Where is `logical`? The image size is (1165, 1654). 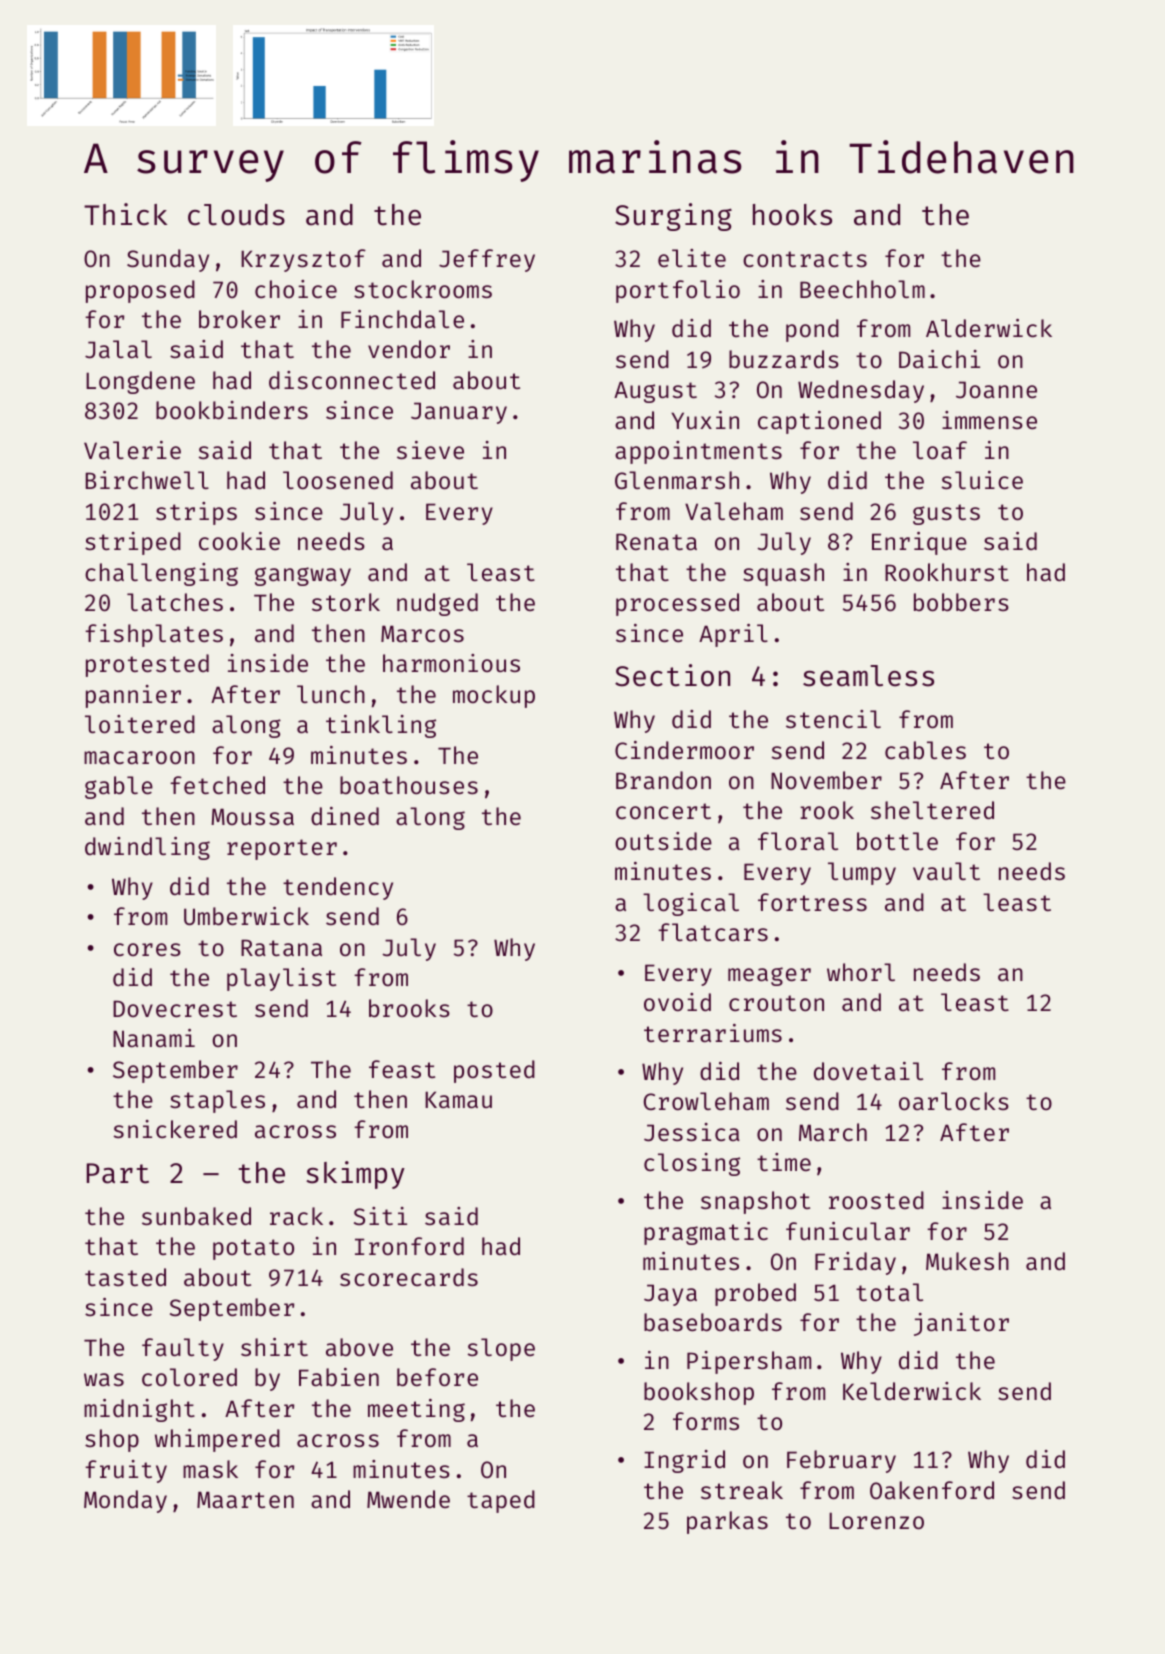
logical is located at coordinates (691, 904).
